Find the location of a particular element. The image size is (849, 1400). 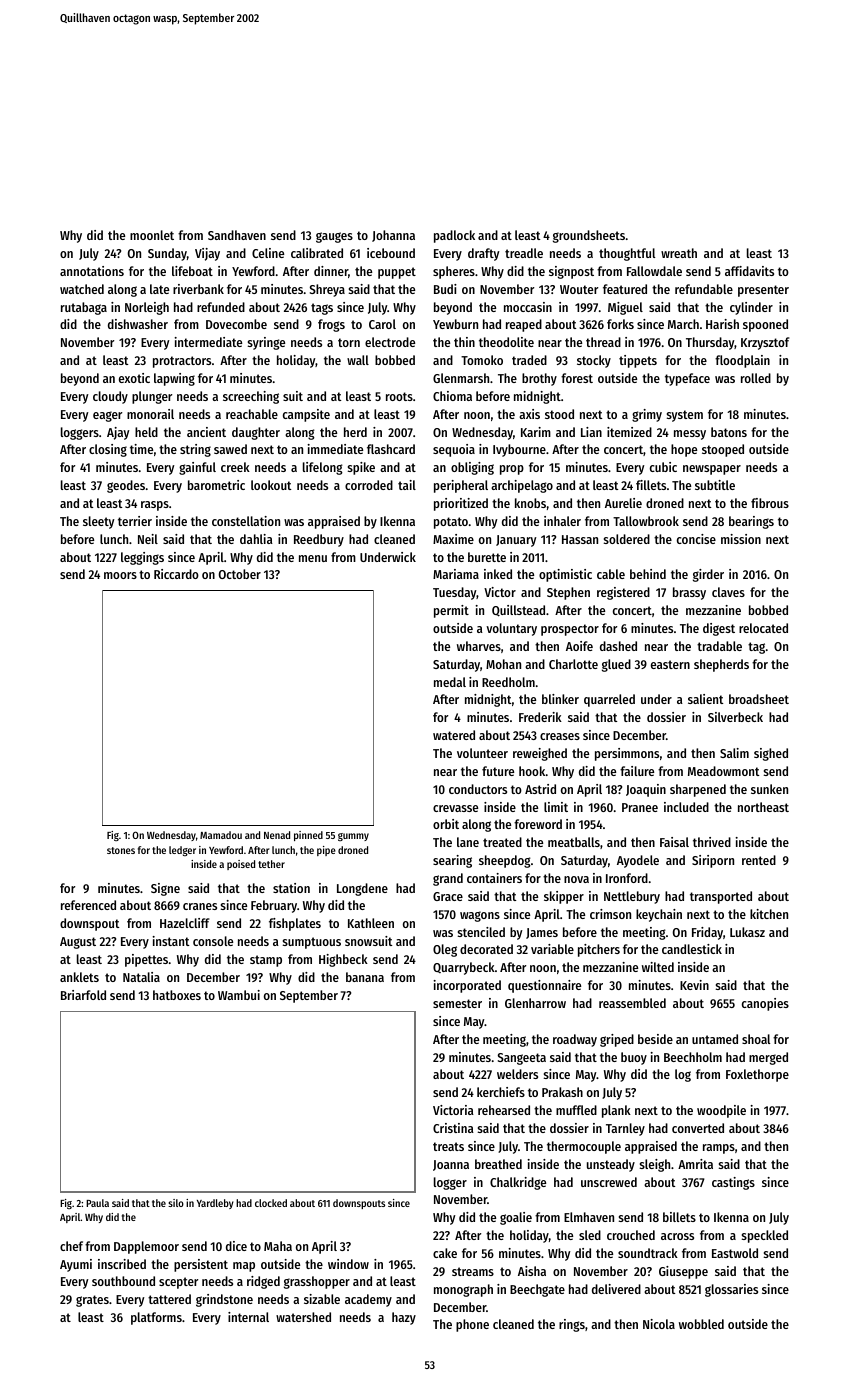

affidavits is located at coordinates (749, 271).
